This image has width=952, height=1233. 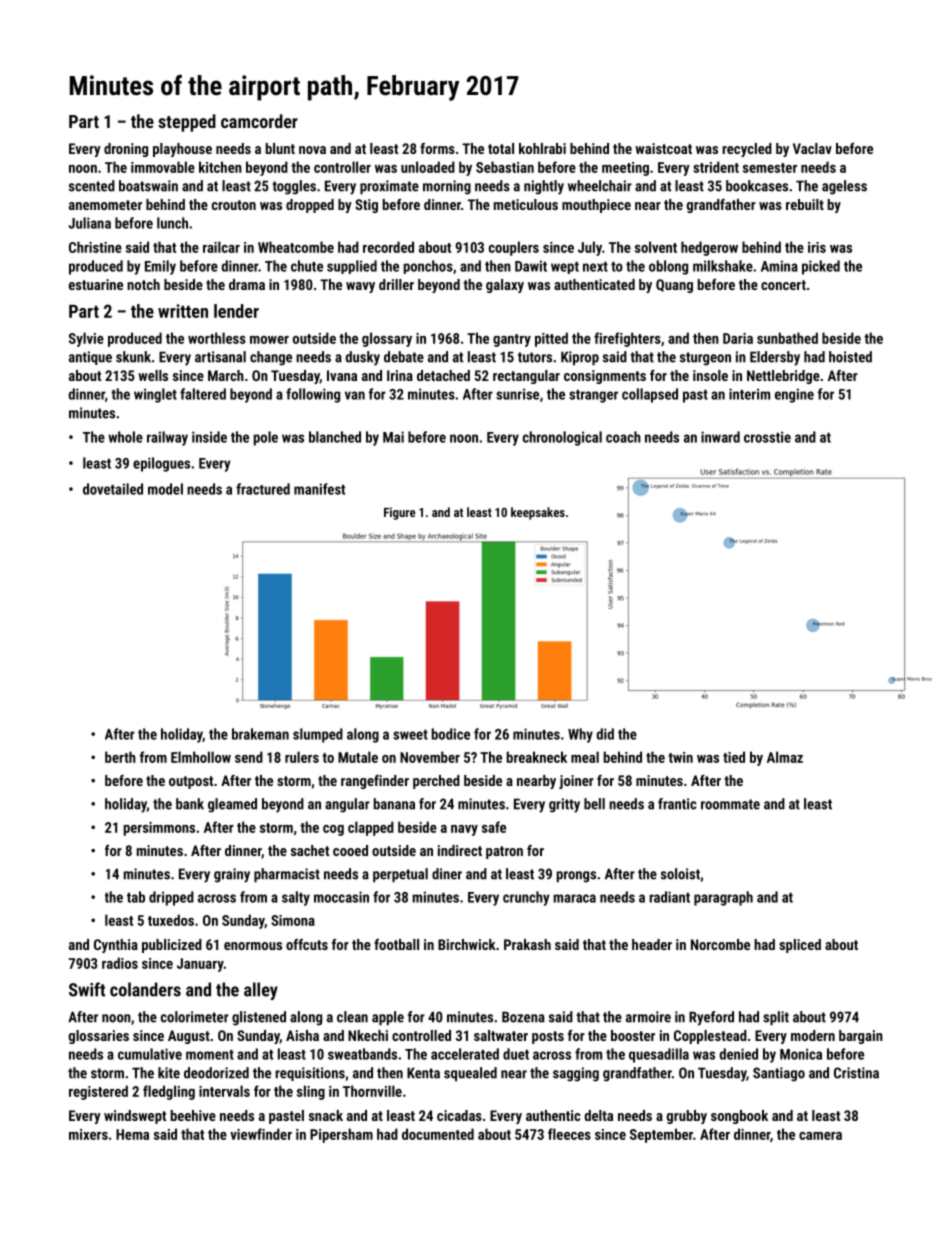 What do you see at coordinates (593, 396) in the image?
I see `stranger` at bounding box center [593, 396].
